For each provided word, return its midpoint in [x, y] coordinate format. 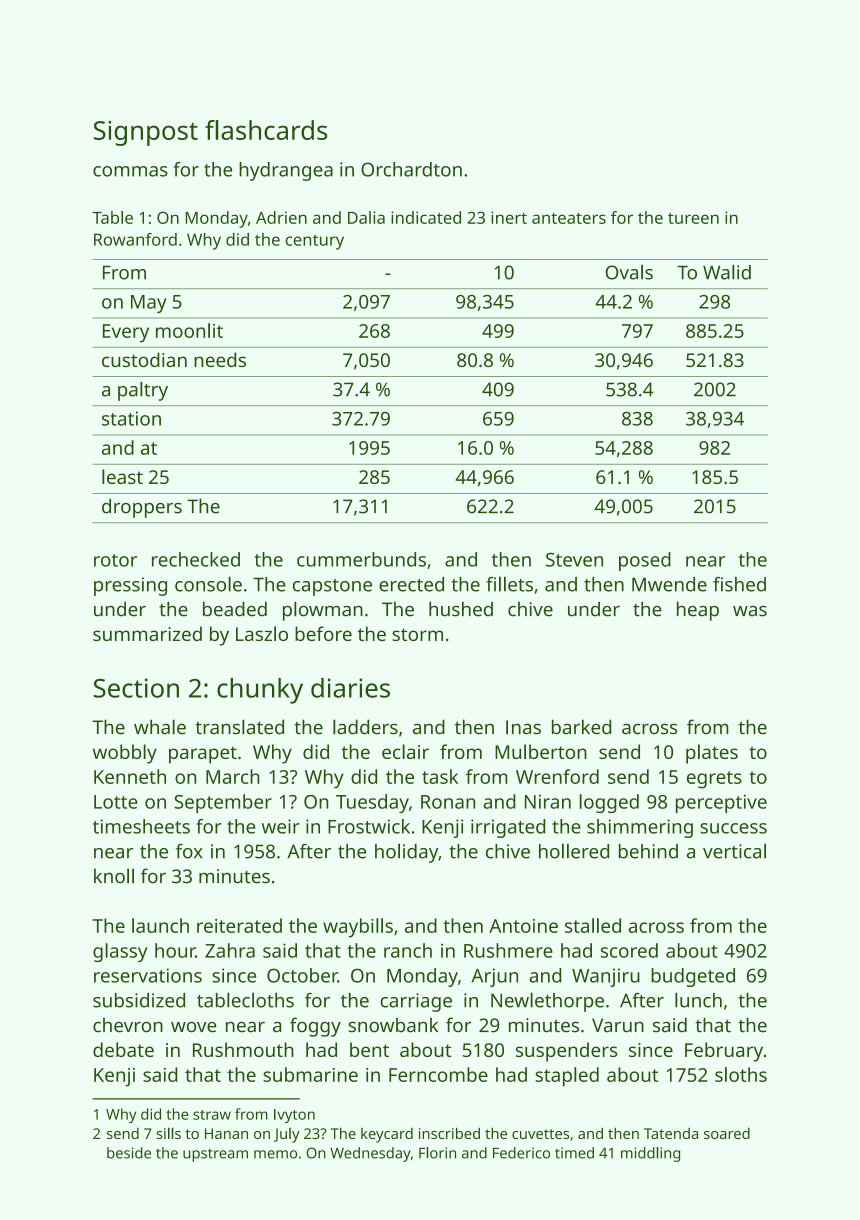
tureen [693, 218]
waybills [358, 928]
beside [129, 1153]
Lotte [116, 802]
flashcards [266, 130]
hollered [574, 851]
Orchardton [411, 169]
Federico [521, 1153]
